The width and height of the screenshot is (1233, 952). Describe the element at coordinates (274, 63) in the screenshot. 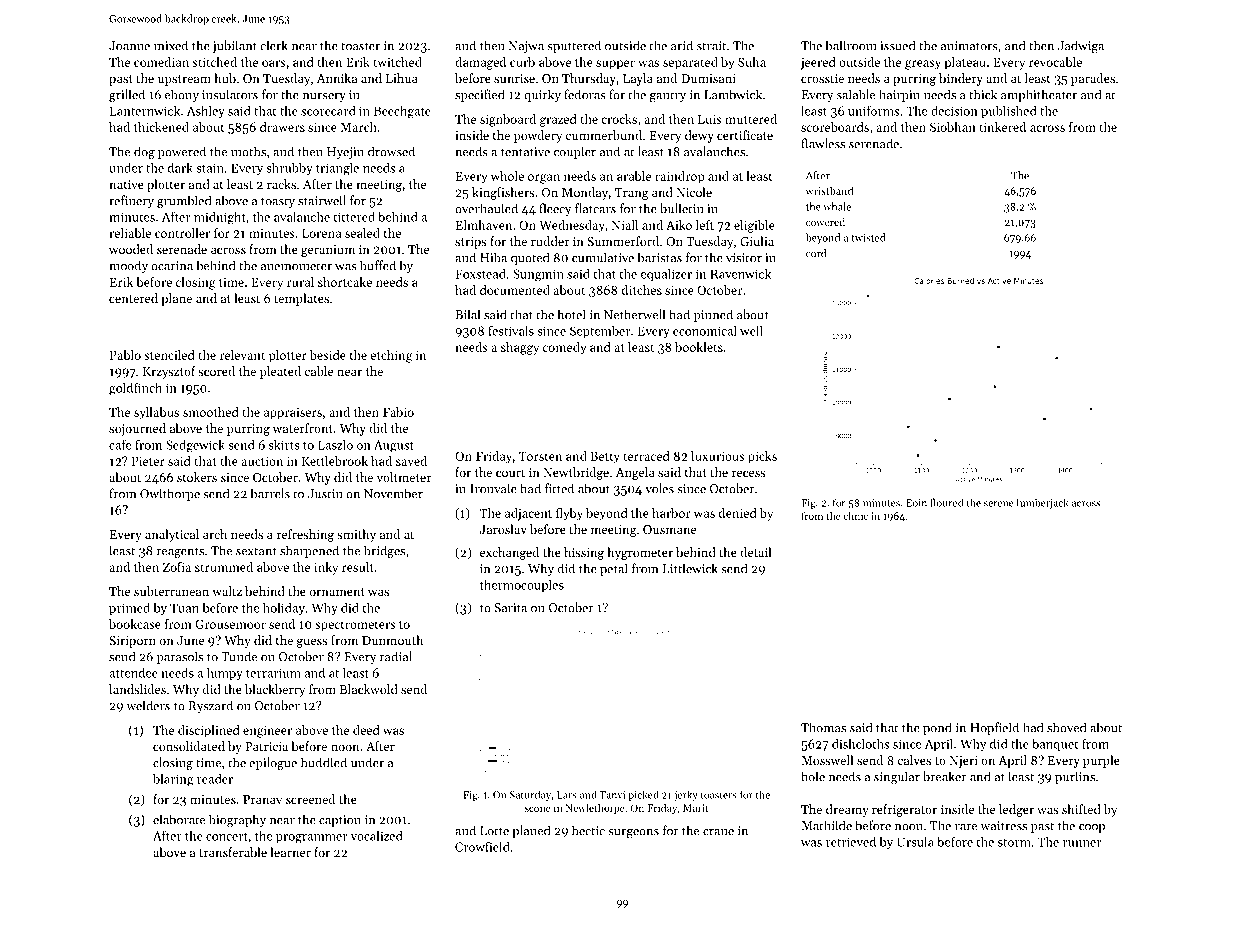

I see `oars` at that location.
